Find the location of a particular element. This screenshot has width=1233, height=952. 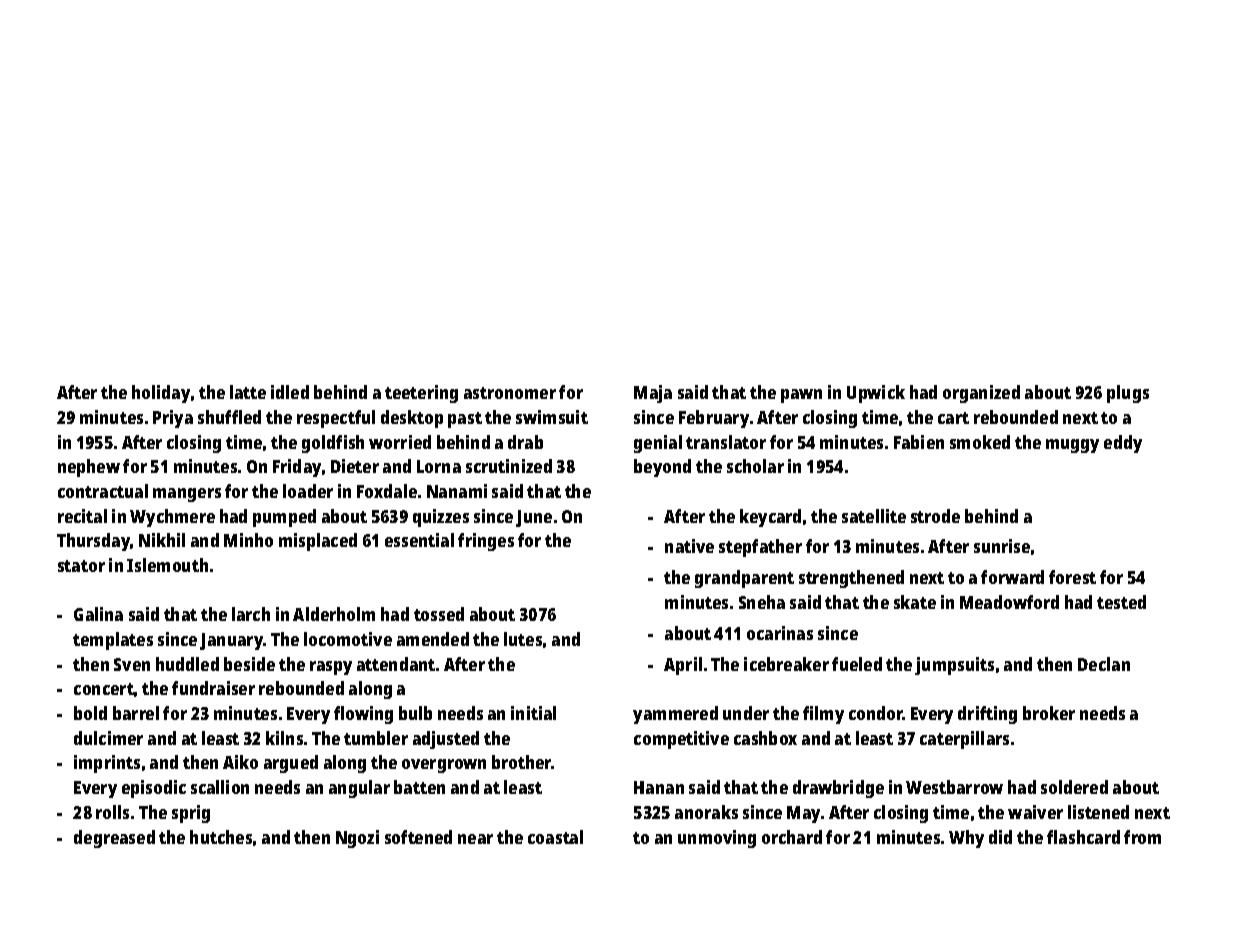

Hanan is located at coordinates (659, 787).
